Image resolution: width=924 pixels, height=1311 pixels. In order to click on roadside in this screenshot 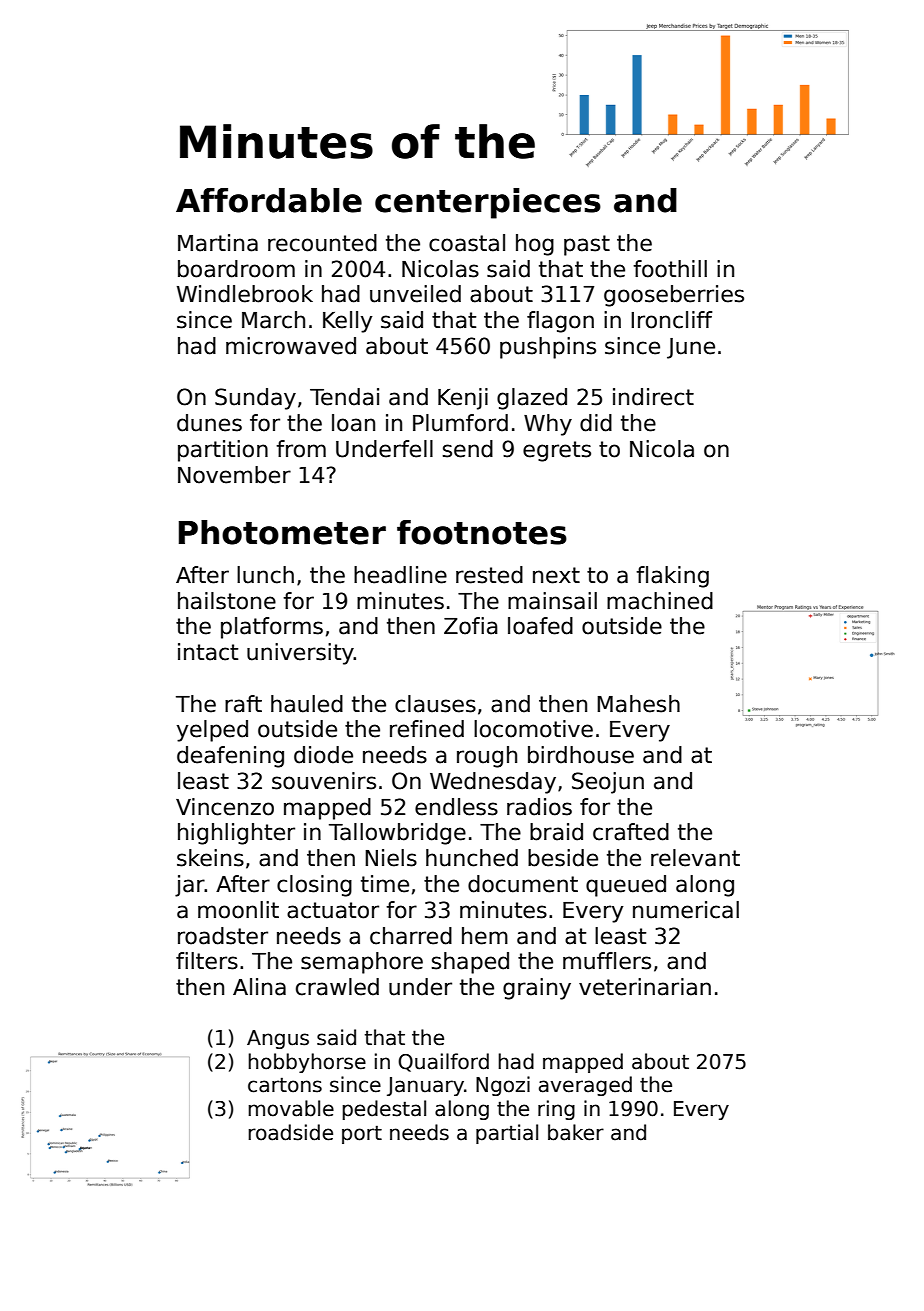, I will do `click(290, 1132)`.
